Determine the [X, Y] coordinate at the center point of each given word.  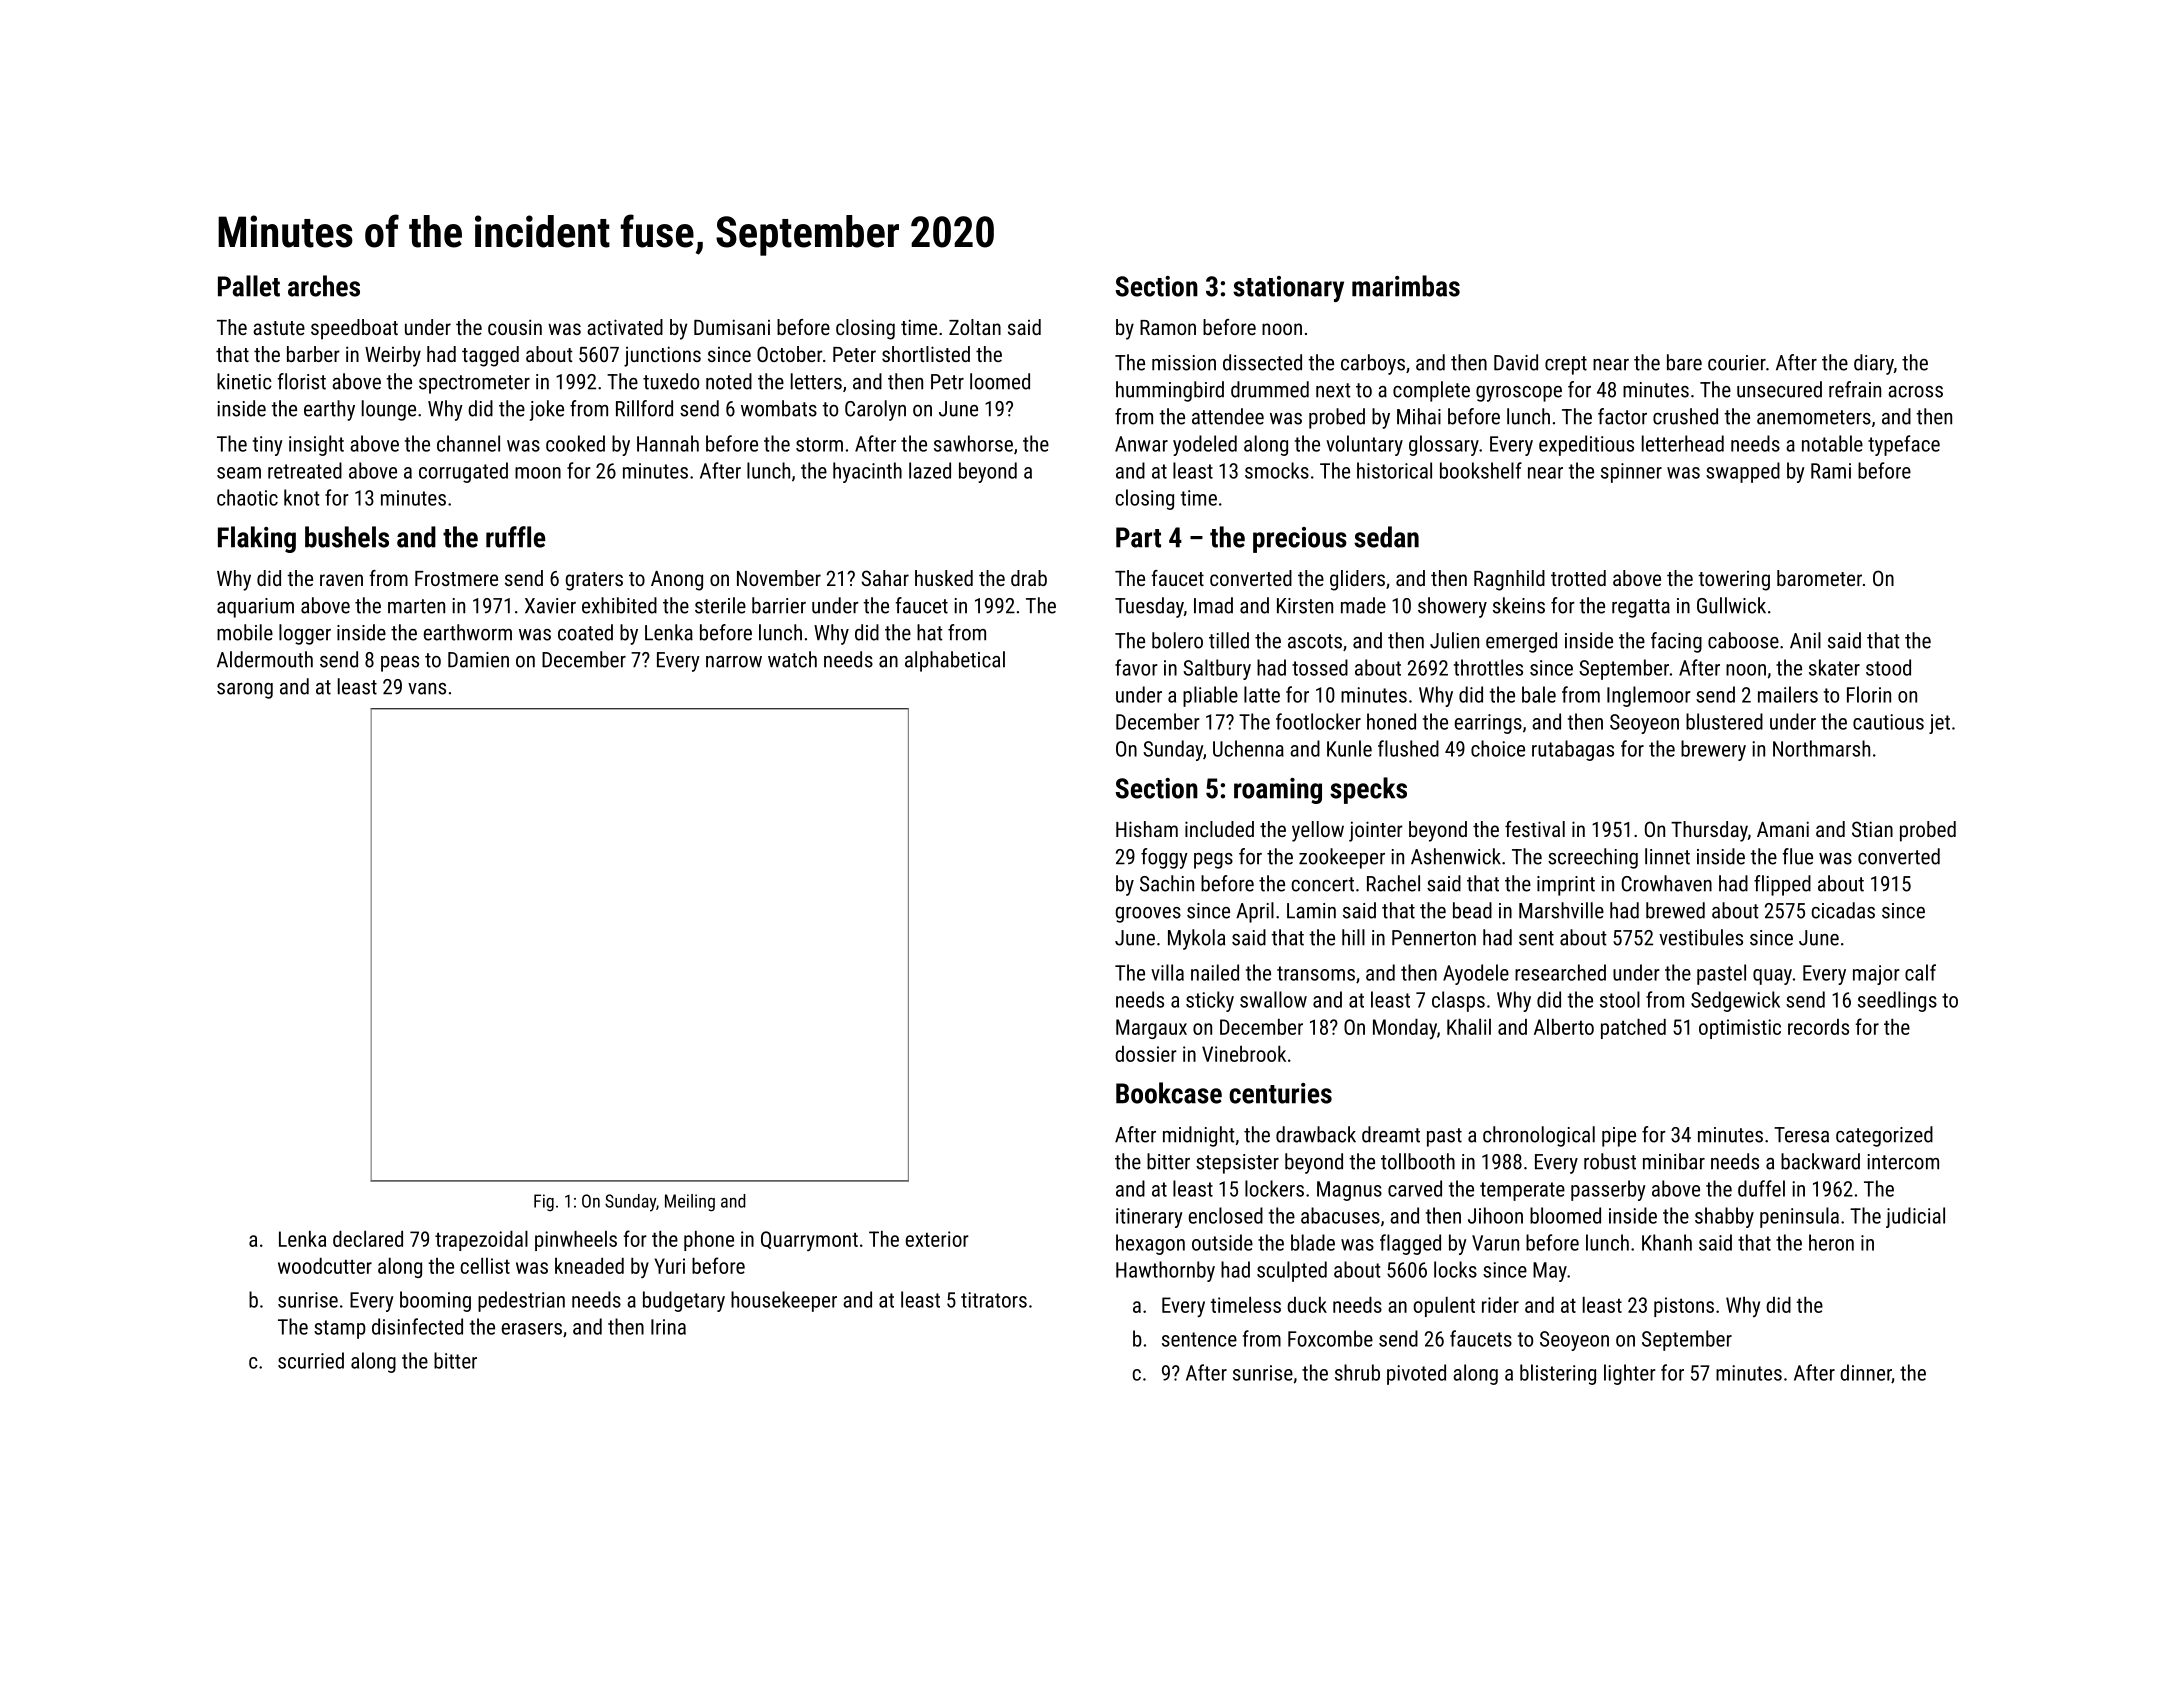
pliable [1210, 696]
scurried [311, 1360]
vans [427, 689]
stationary [1288, 289]
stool [1620, 999]
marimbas [1406, 286]
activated [625, 327]
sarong [245, 691]
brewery [1713, 750]
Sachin [1167, 883]
